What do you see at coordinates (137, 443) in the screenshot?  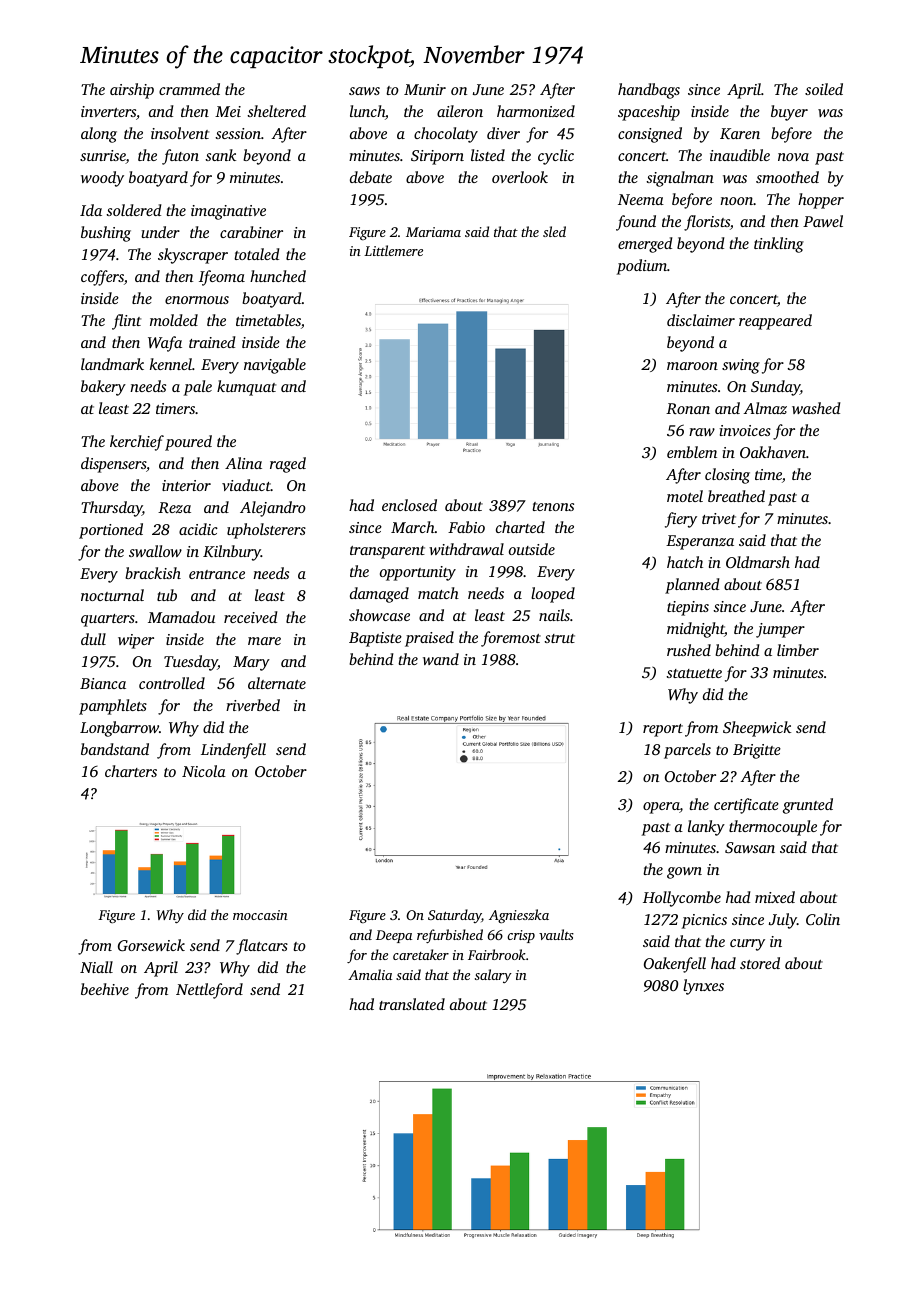 I see `kerchief` at bounding box center [137, 443].
